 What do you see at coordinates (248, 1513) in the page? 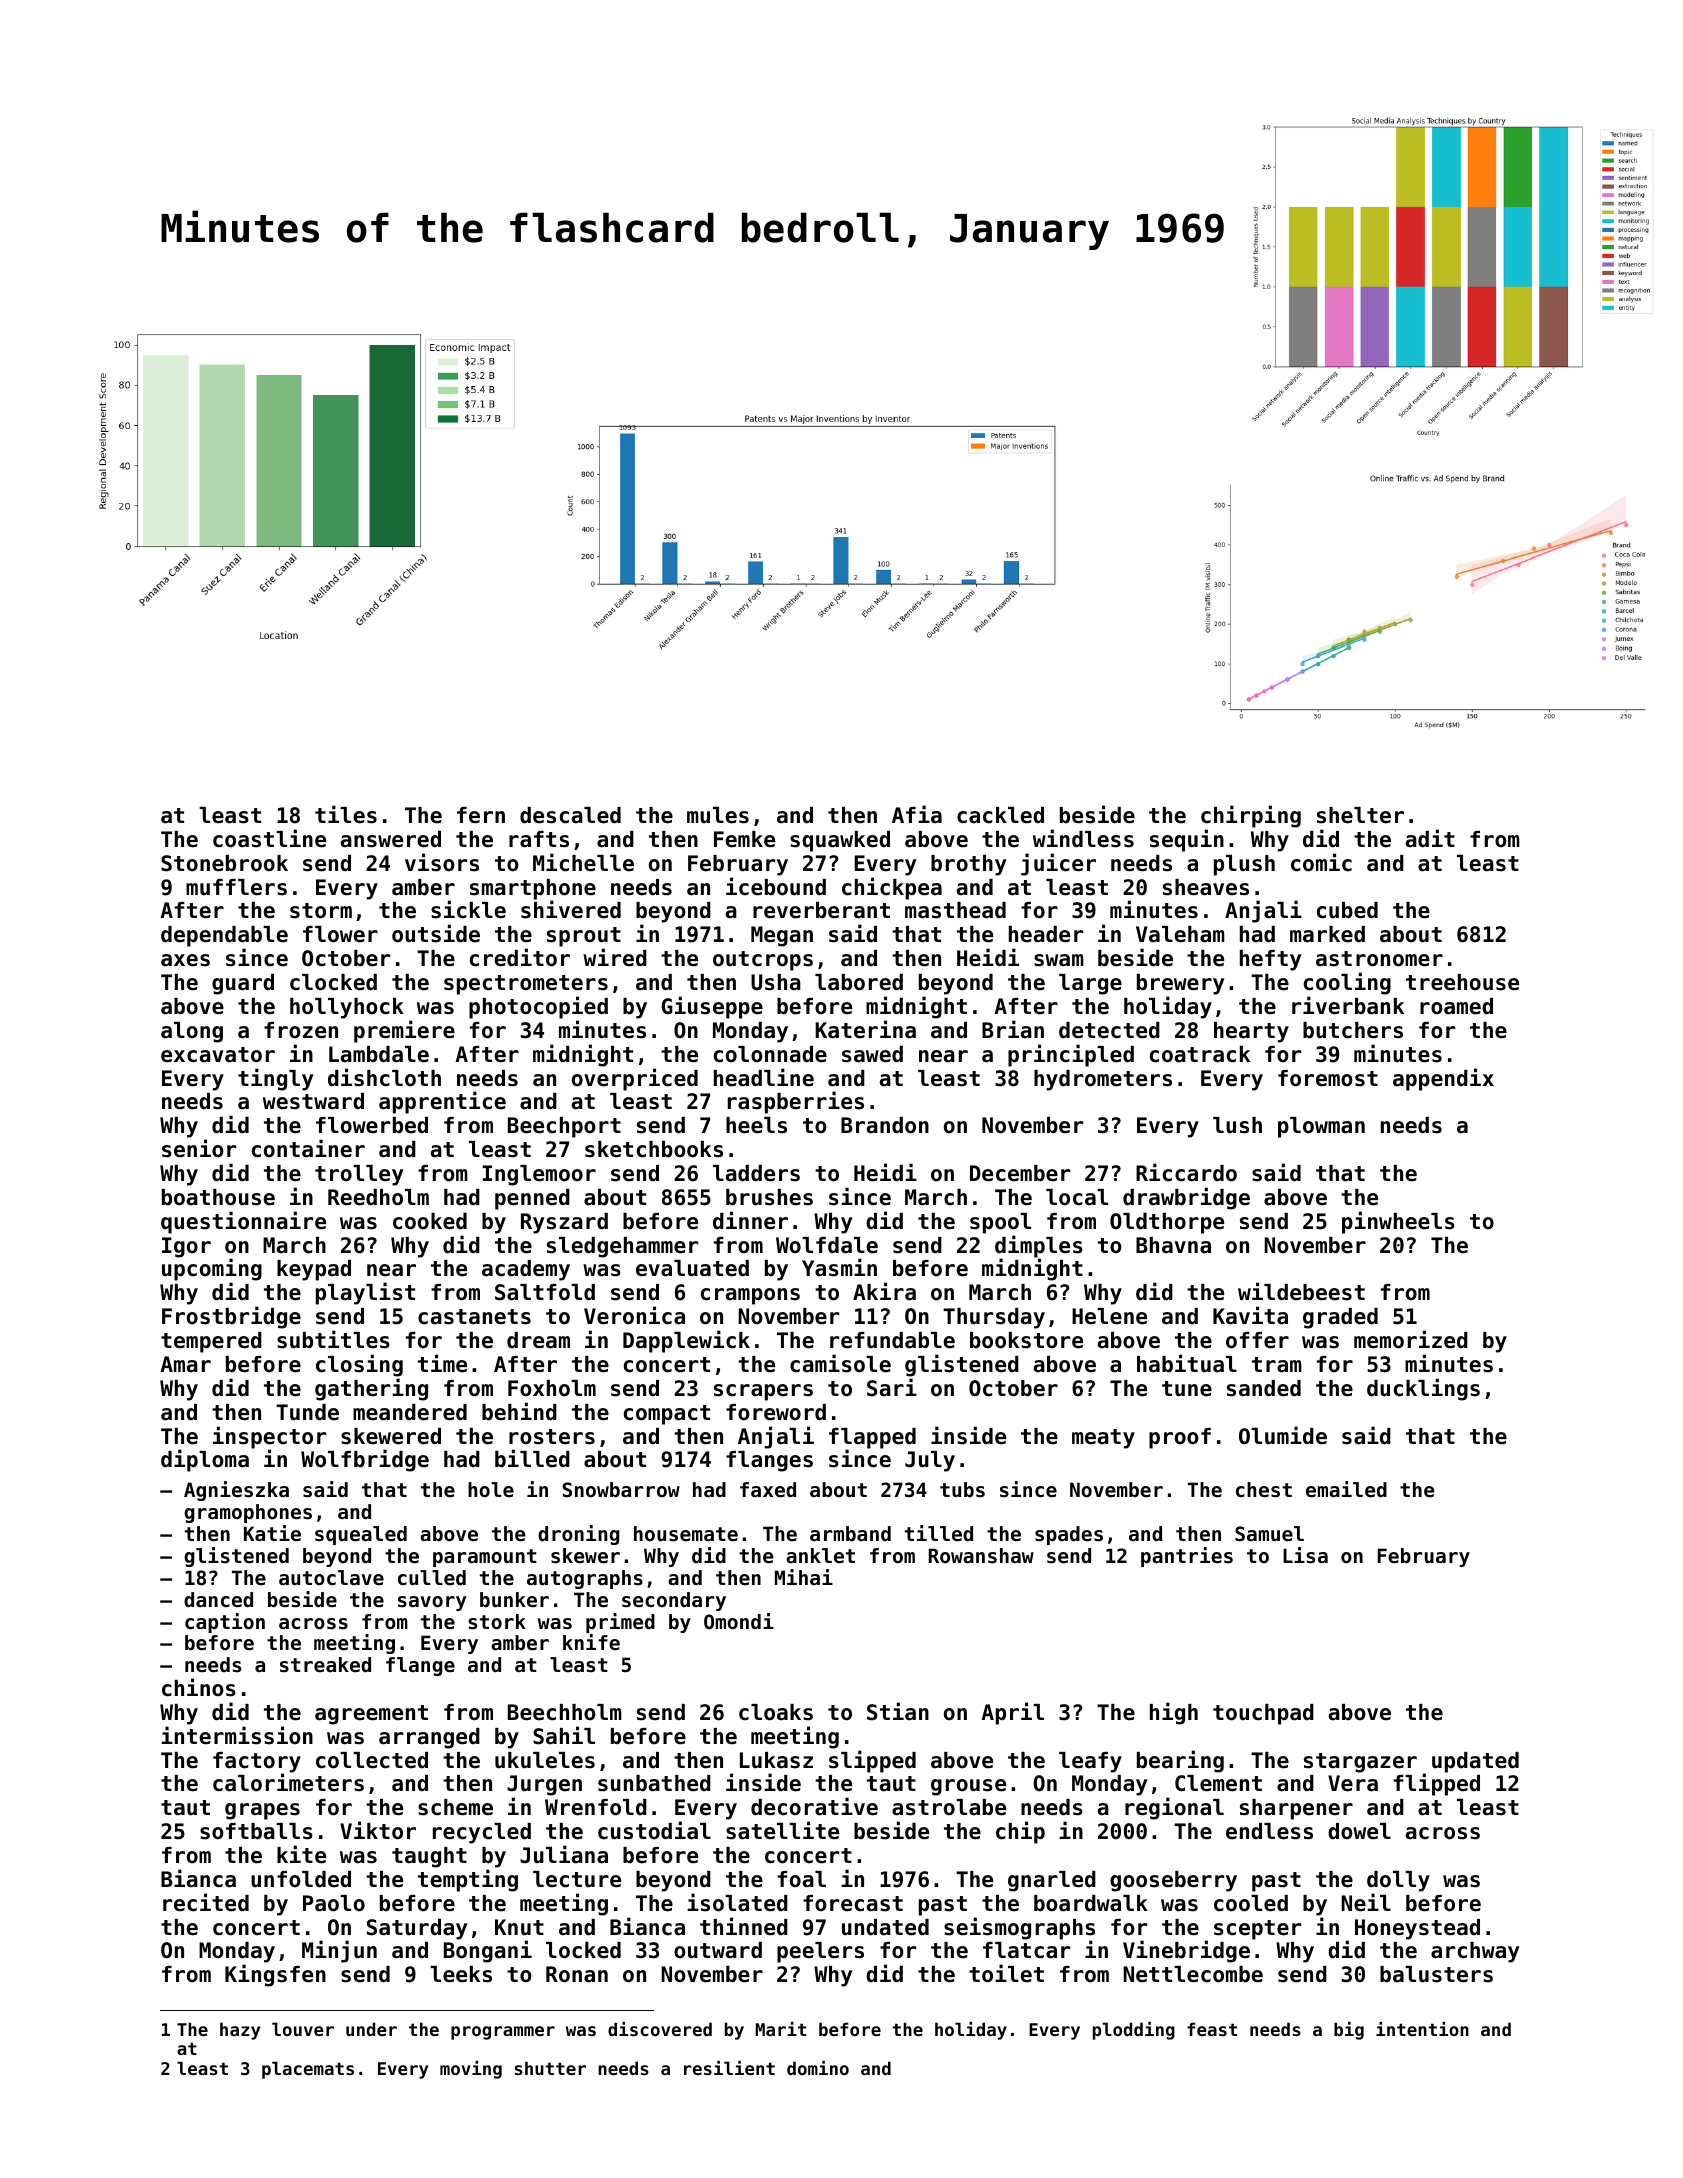
I see `gramophones` at bounding box center [248, 1513].
